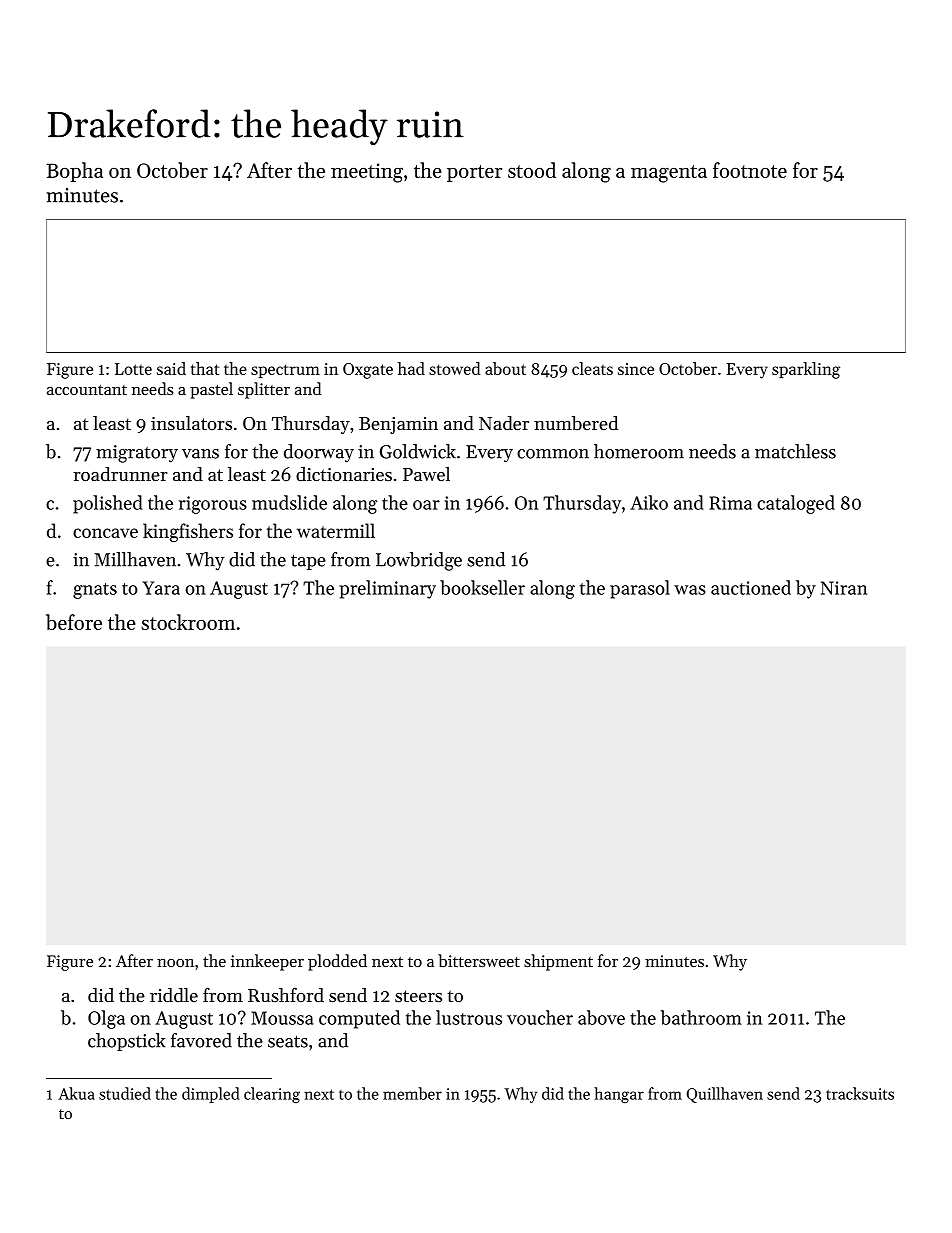  What do you see at coordinates (619, 1095) in the document?
I see `hangar` at bounding box center [619, 1095].
